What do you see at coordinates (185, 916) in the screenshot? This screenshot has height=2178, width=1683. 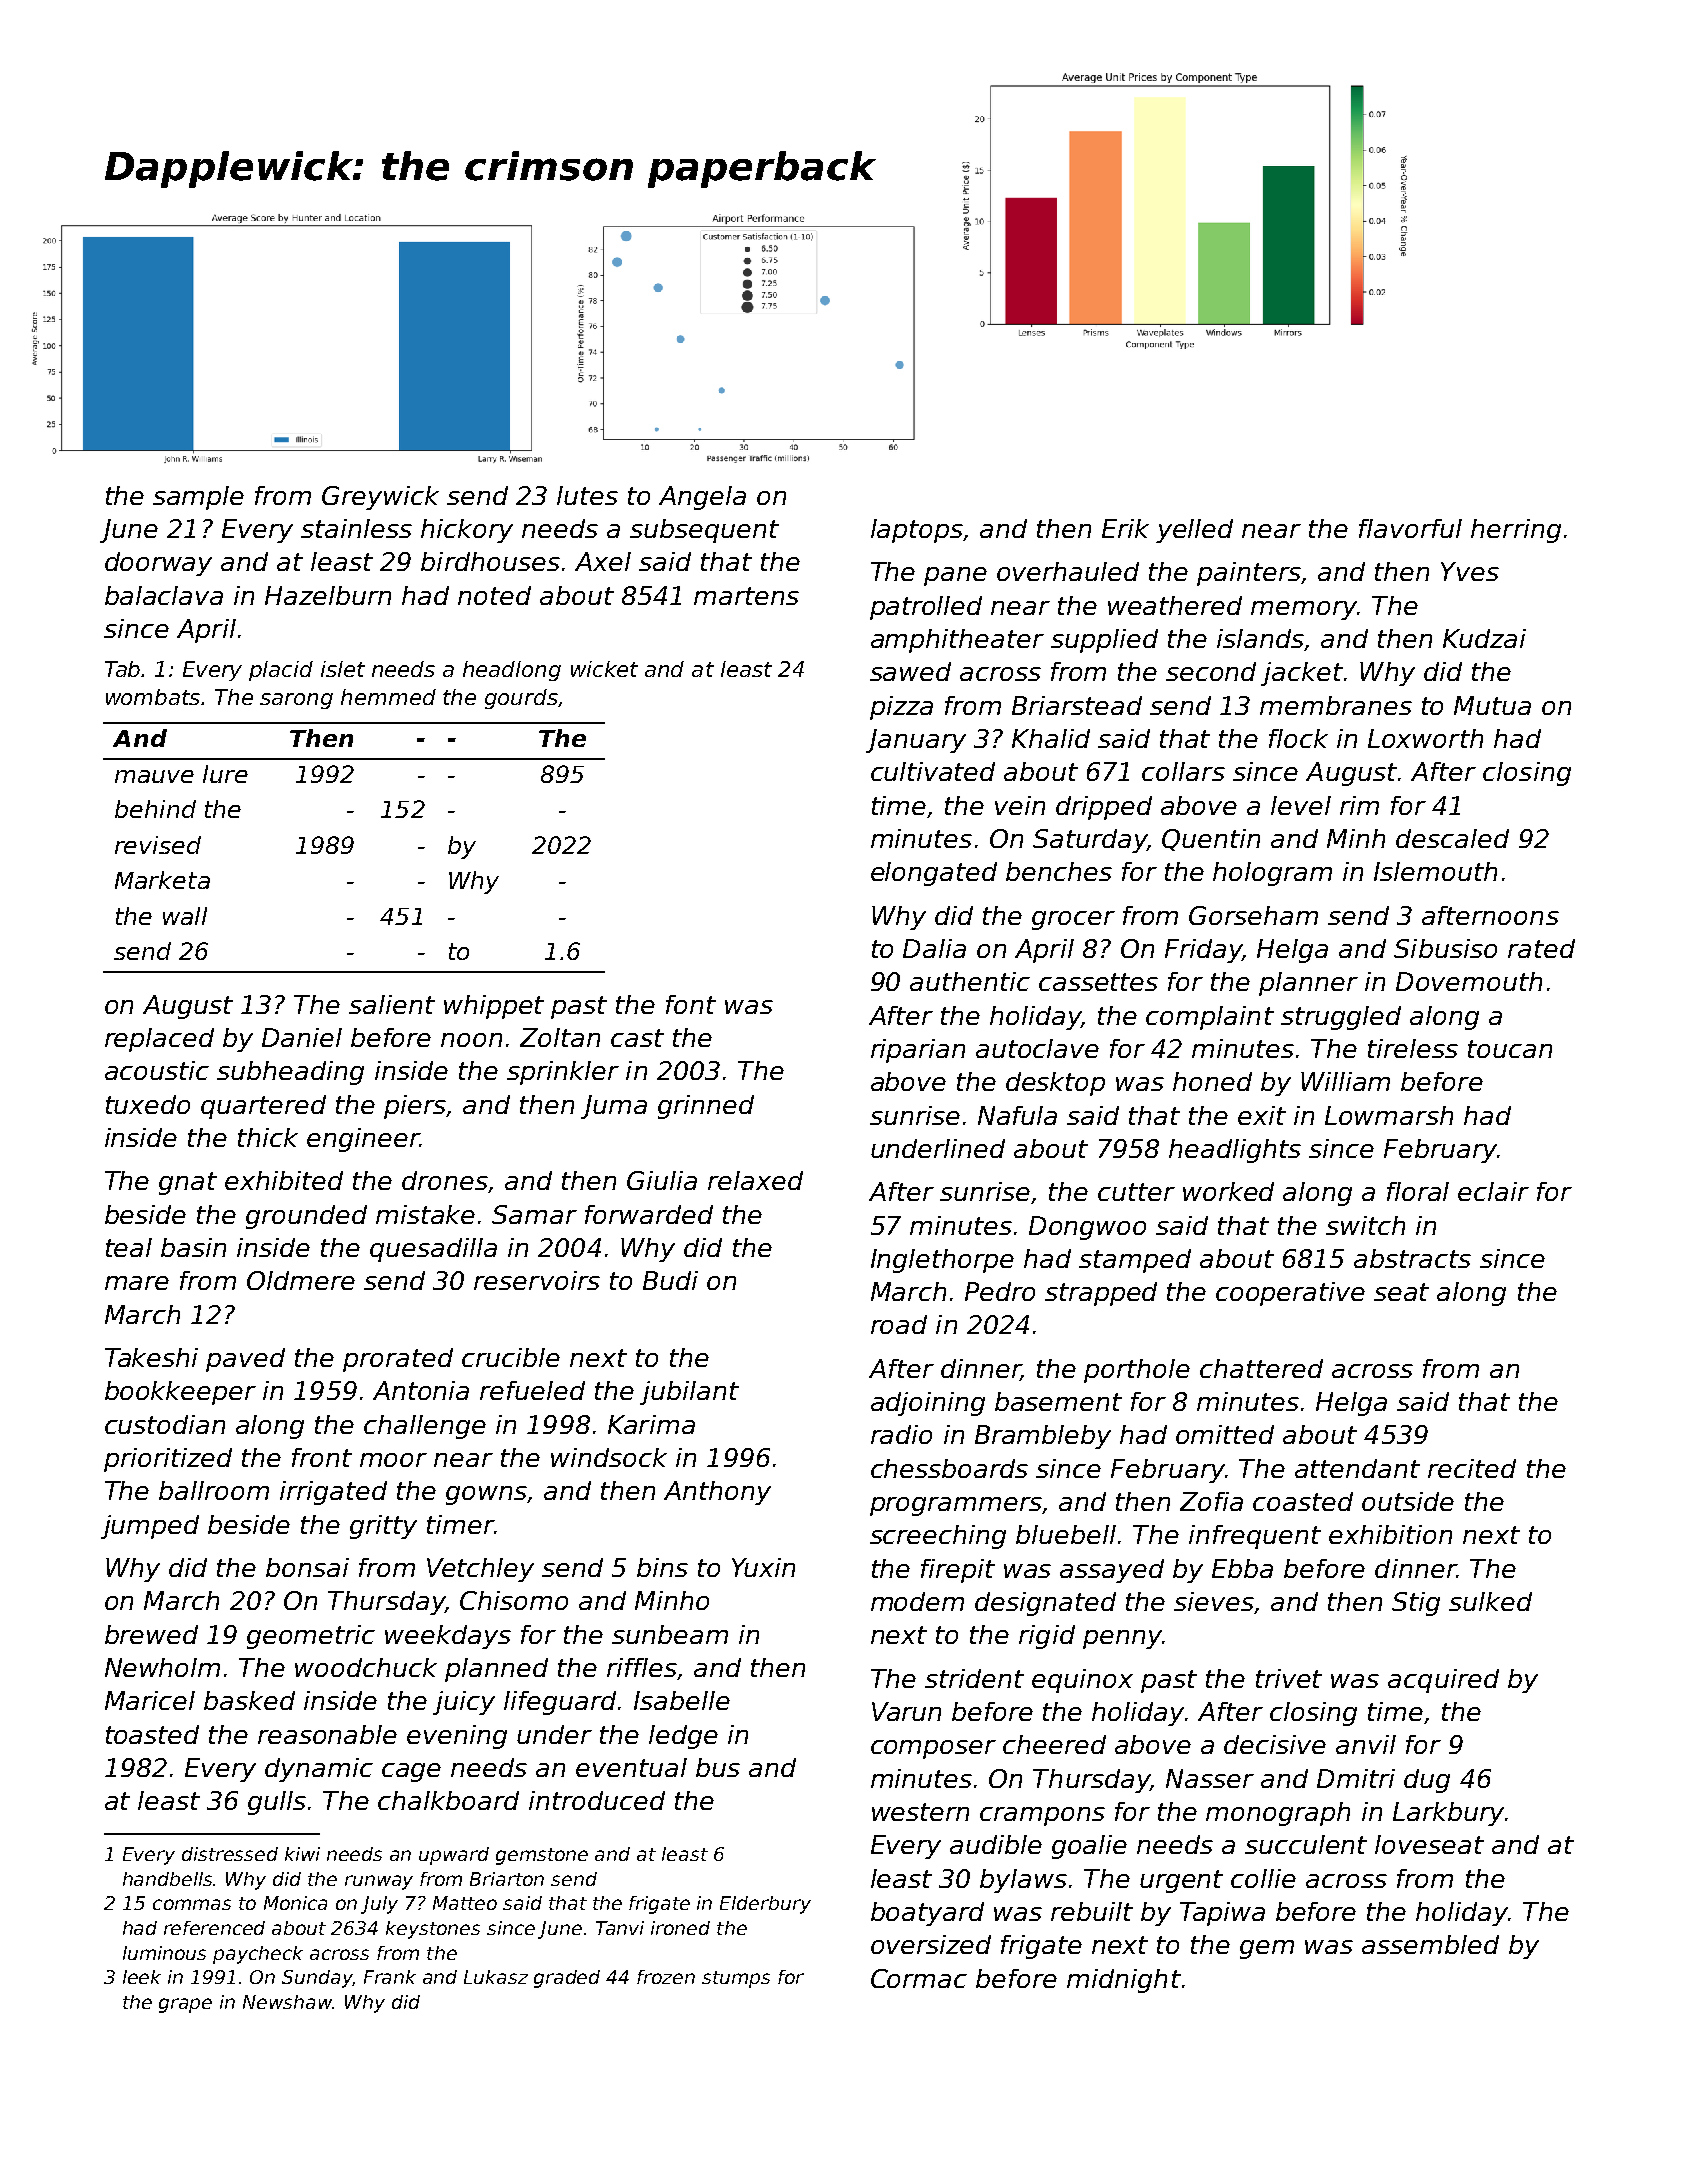 I see `wall` at bounding box center [185, 916].
